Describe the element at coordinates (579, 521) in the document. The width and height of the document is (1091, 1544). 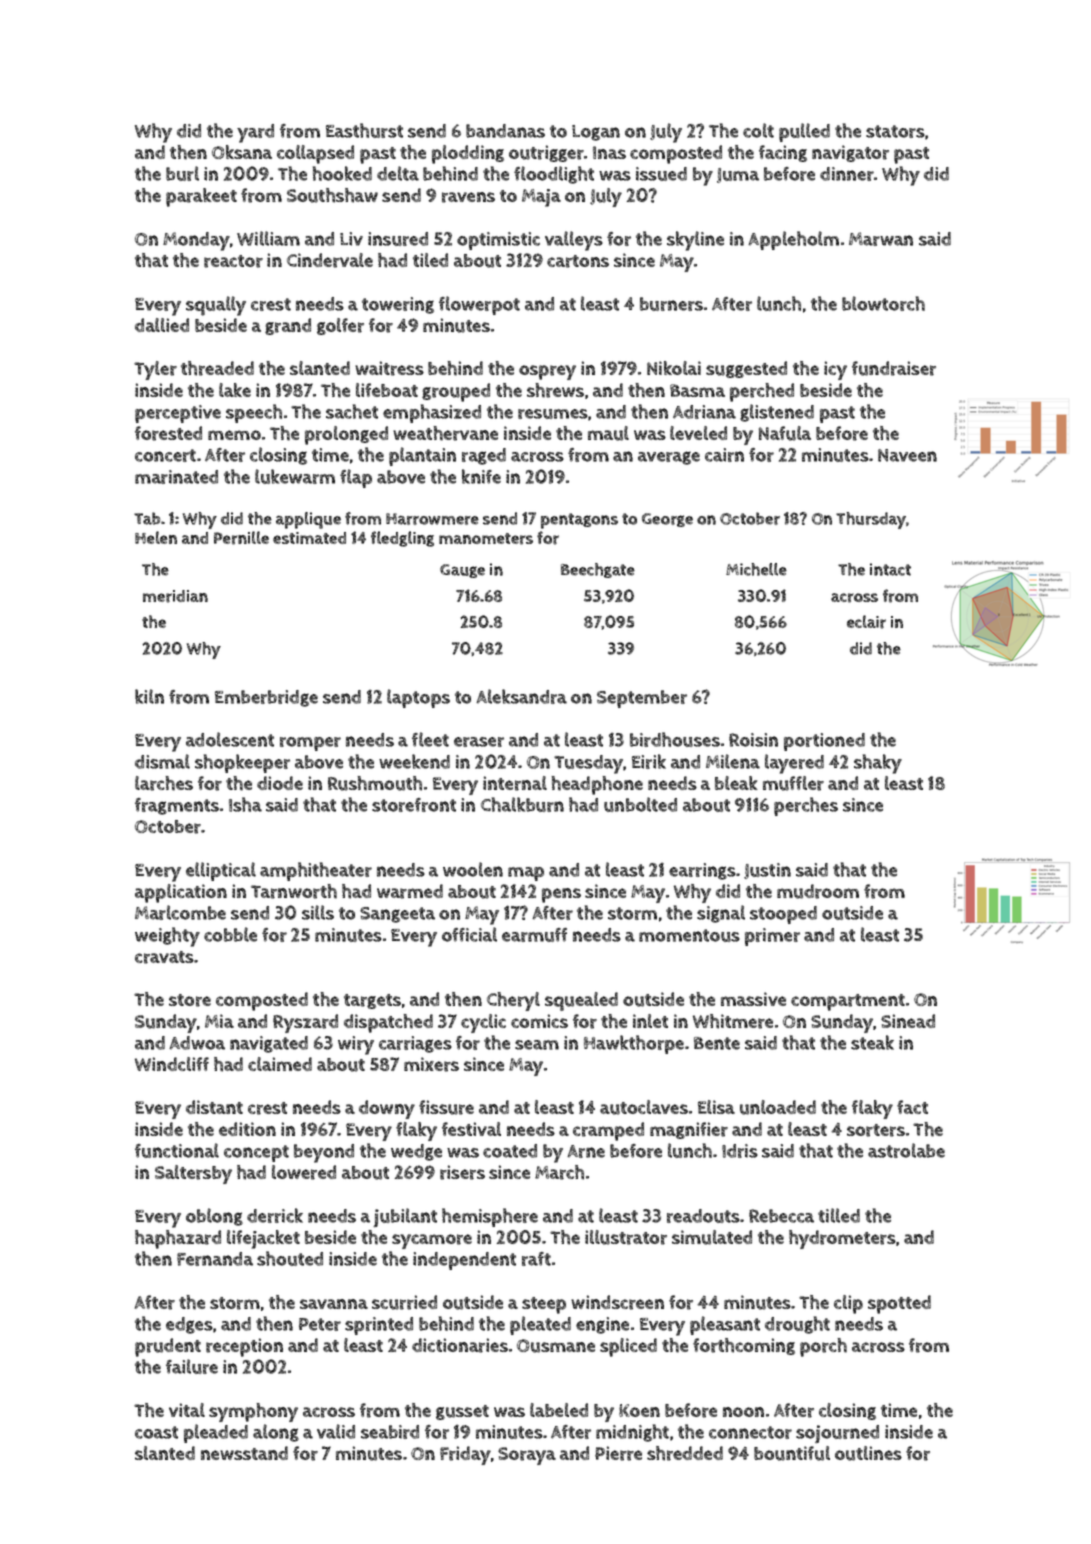
I see `pentagons` at that location.
